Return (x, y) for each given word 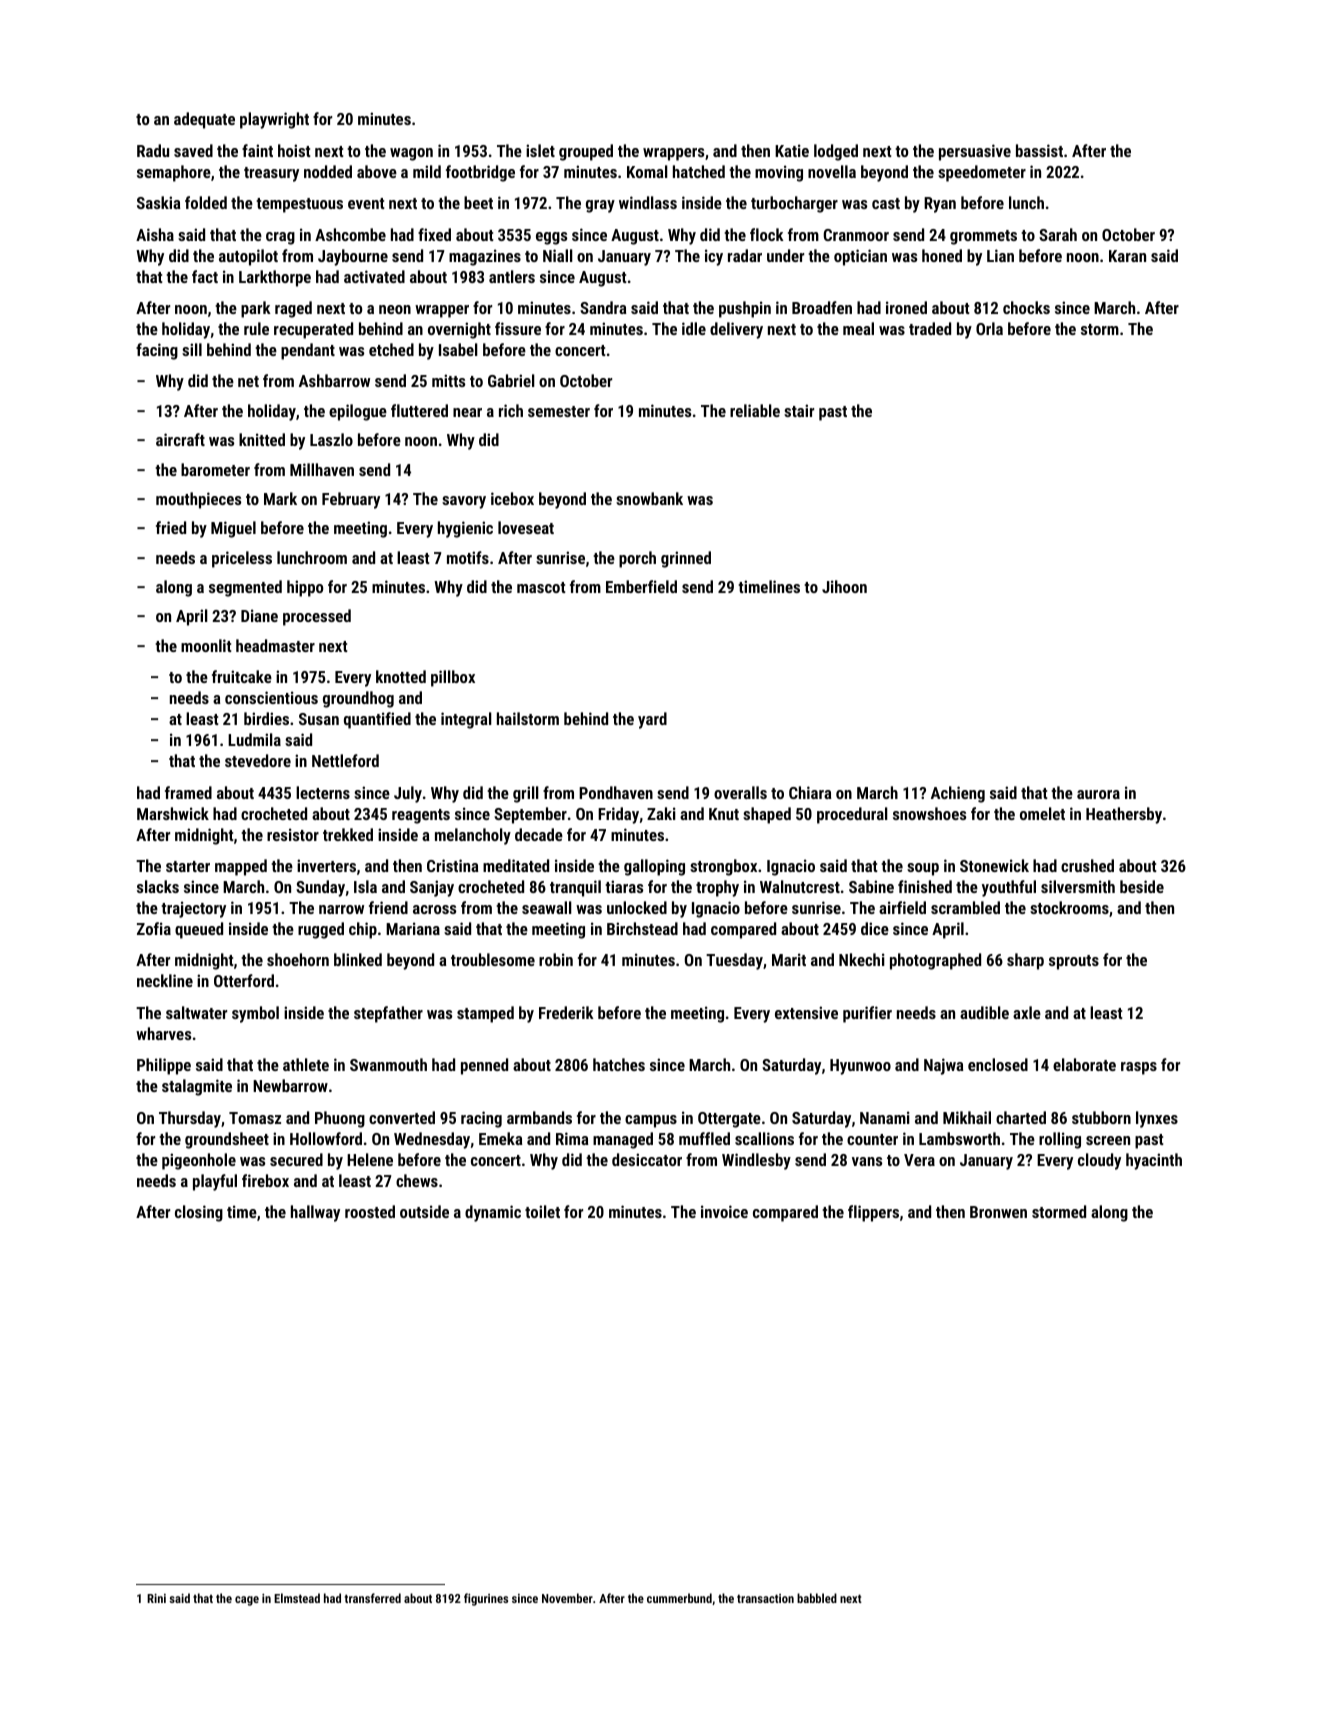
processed (317, 617)
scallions (764, 1138)
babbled (817, 1598)
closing (199, 1213)
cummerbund (679, 1598)
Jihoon (844, 586)
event (366, 203)
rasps (1139, 1068)
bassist (1039, 150)
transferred (373, 1598)
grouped (586, 152)
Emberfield (641, 586)
